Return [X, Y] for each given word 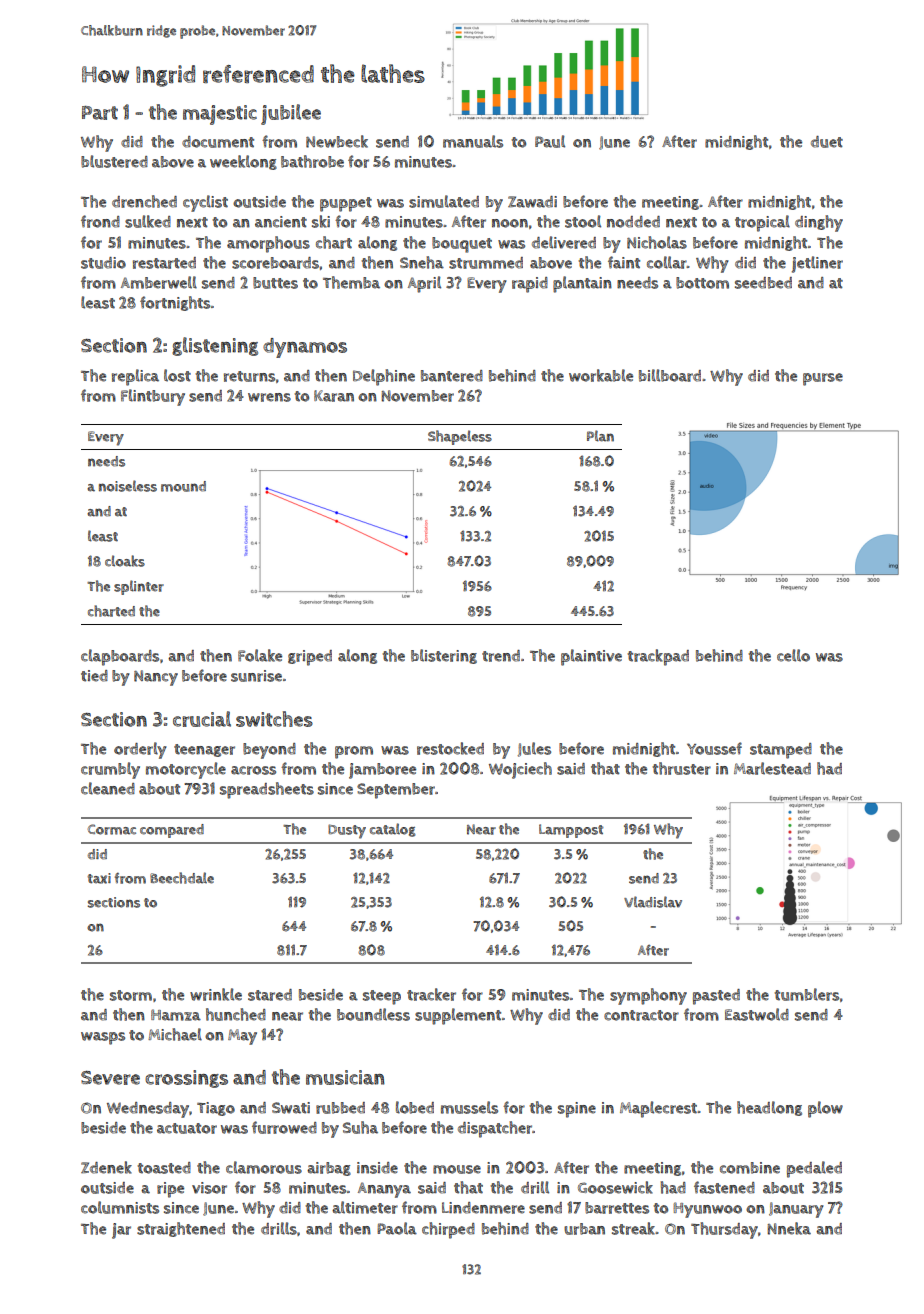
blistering [444, 656]
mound [183, 486]
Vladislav [653, 902]
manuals [473, 141]
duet [827, 142]
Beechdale [182, 878]
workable [601, 375]
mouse [457, 1169]
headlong [769, 1108]
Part [100, 113]
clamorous [264, 1167]
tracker [431, 994]
